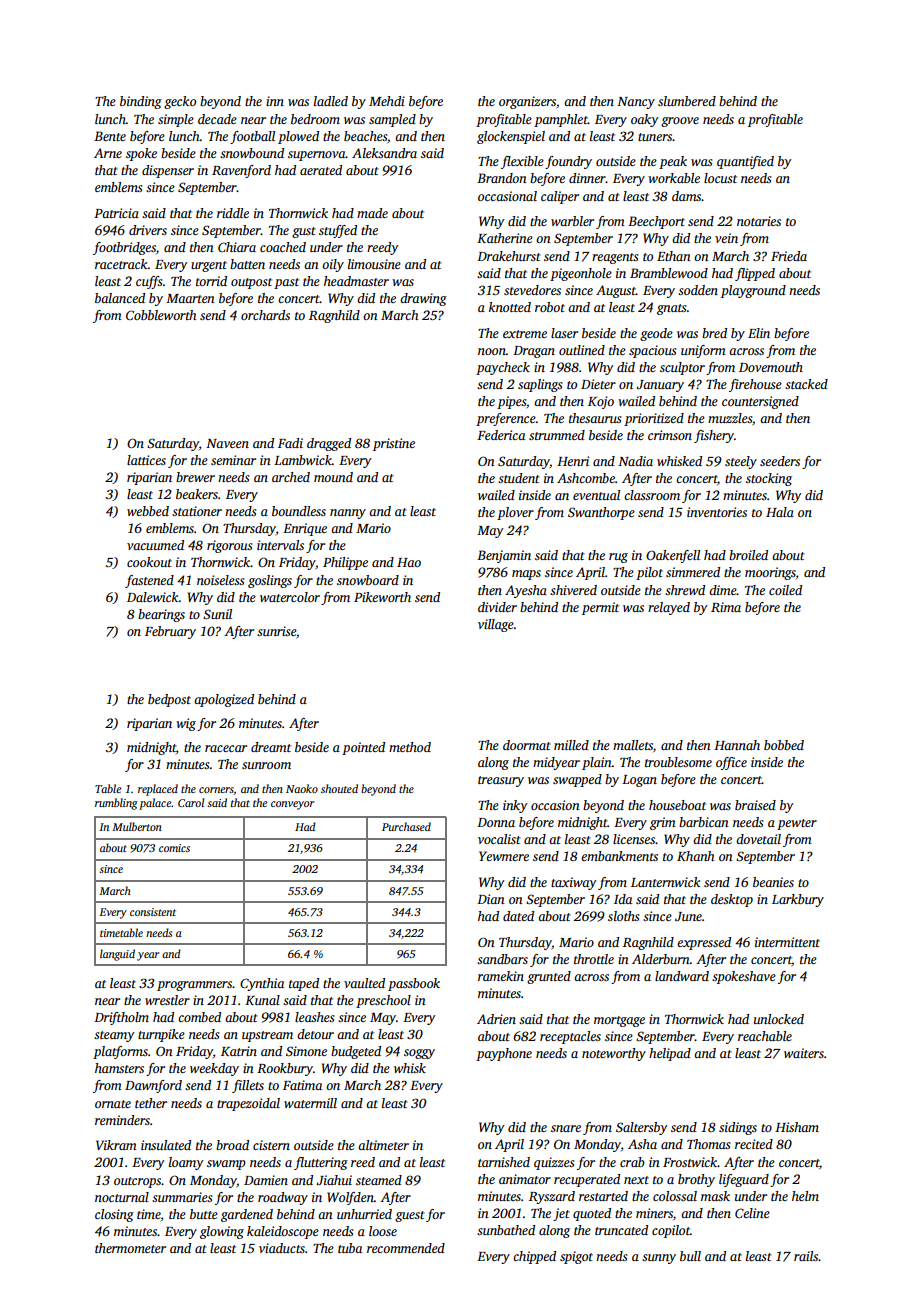 Image resolution: width=924 pixels, height=1308 pixels. What do you see at coordinates (108, 153) in the document?
I see `Arne` at bounding box center [108, 153].
